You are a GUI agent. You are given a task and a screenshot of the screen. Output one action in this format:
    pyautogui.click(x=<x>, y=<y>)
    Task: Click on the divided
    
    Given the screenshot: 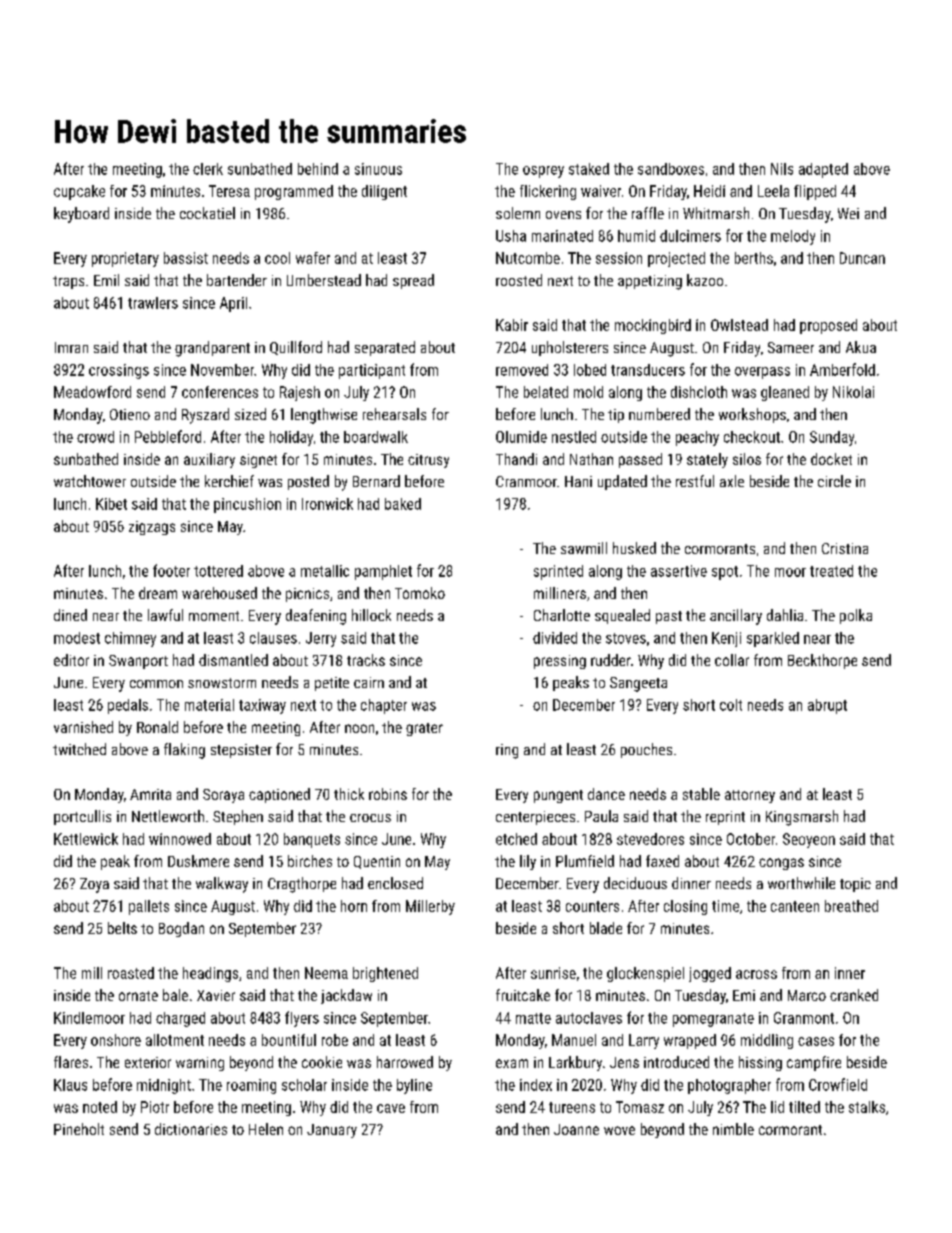 What is the action you would take?
    pyautogui.click(x=555, y=638)
